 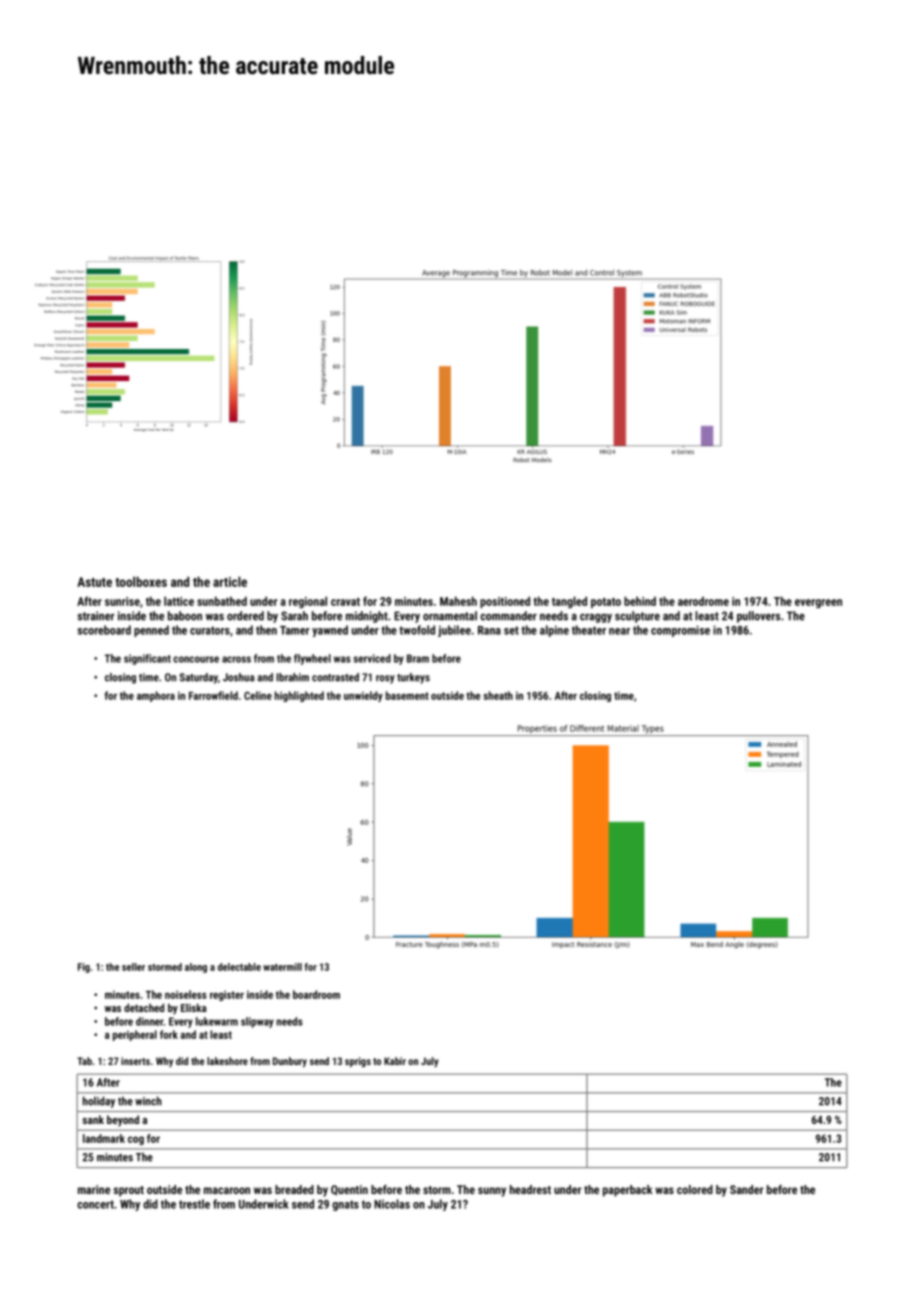 What do you see at coordinates (282, 967) in the screenshot?
I see `watermill` at bounding box center [282, 967].
